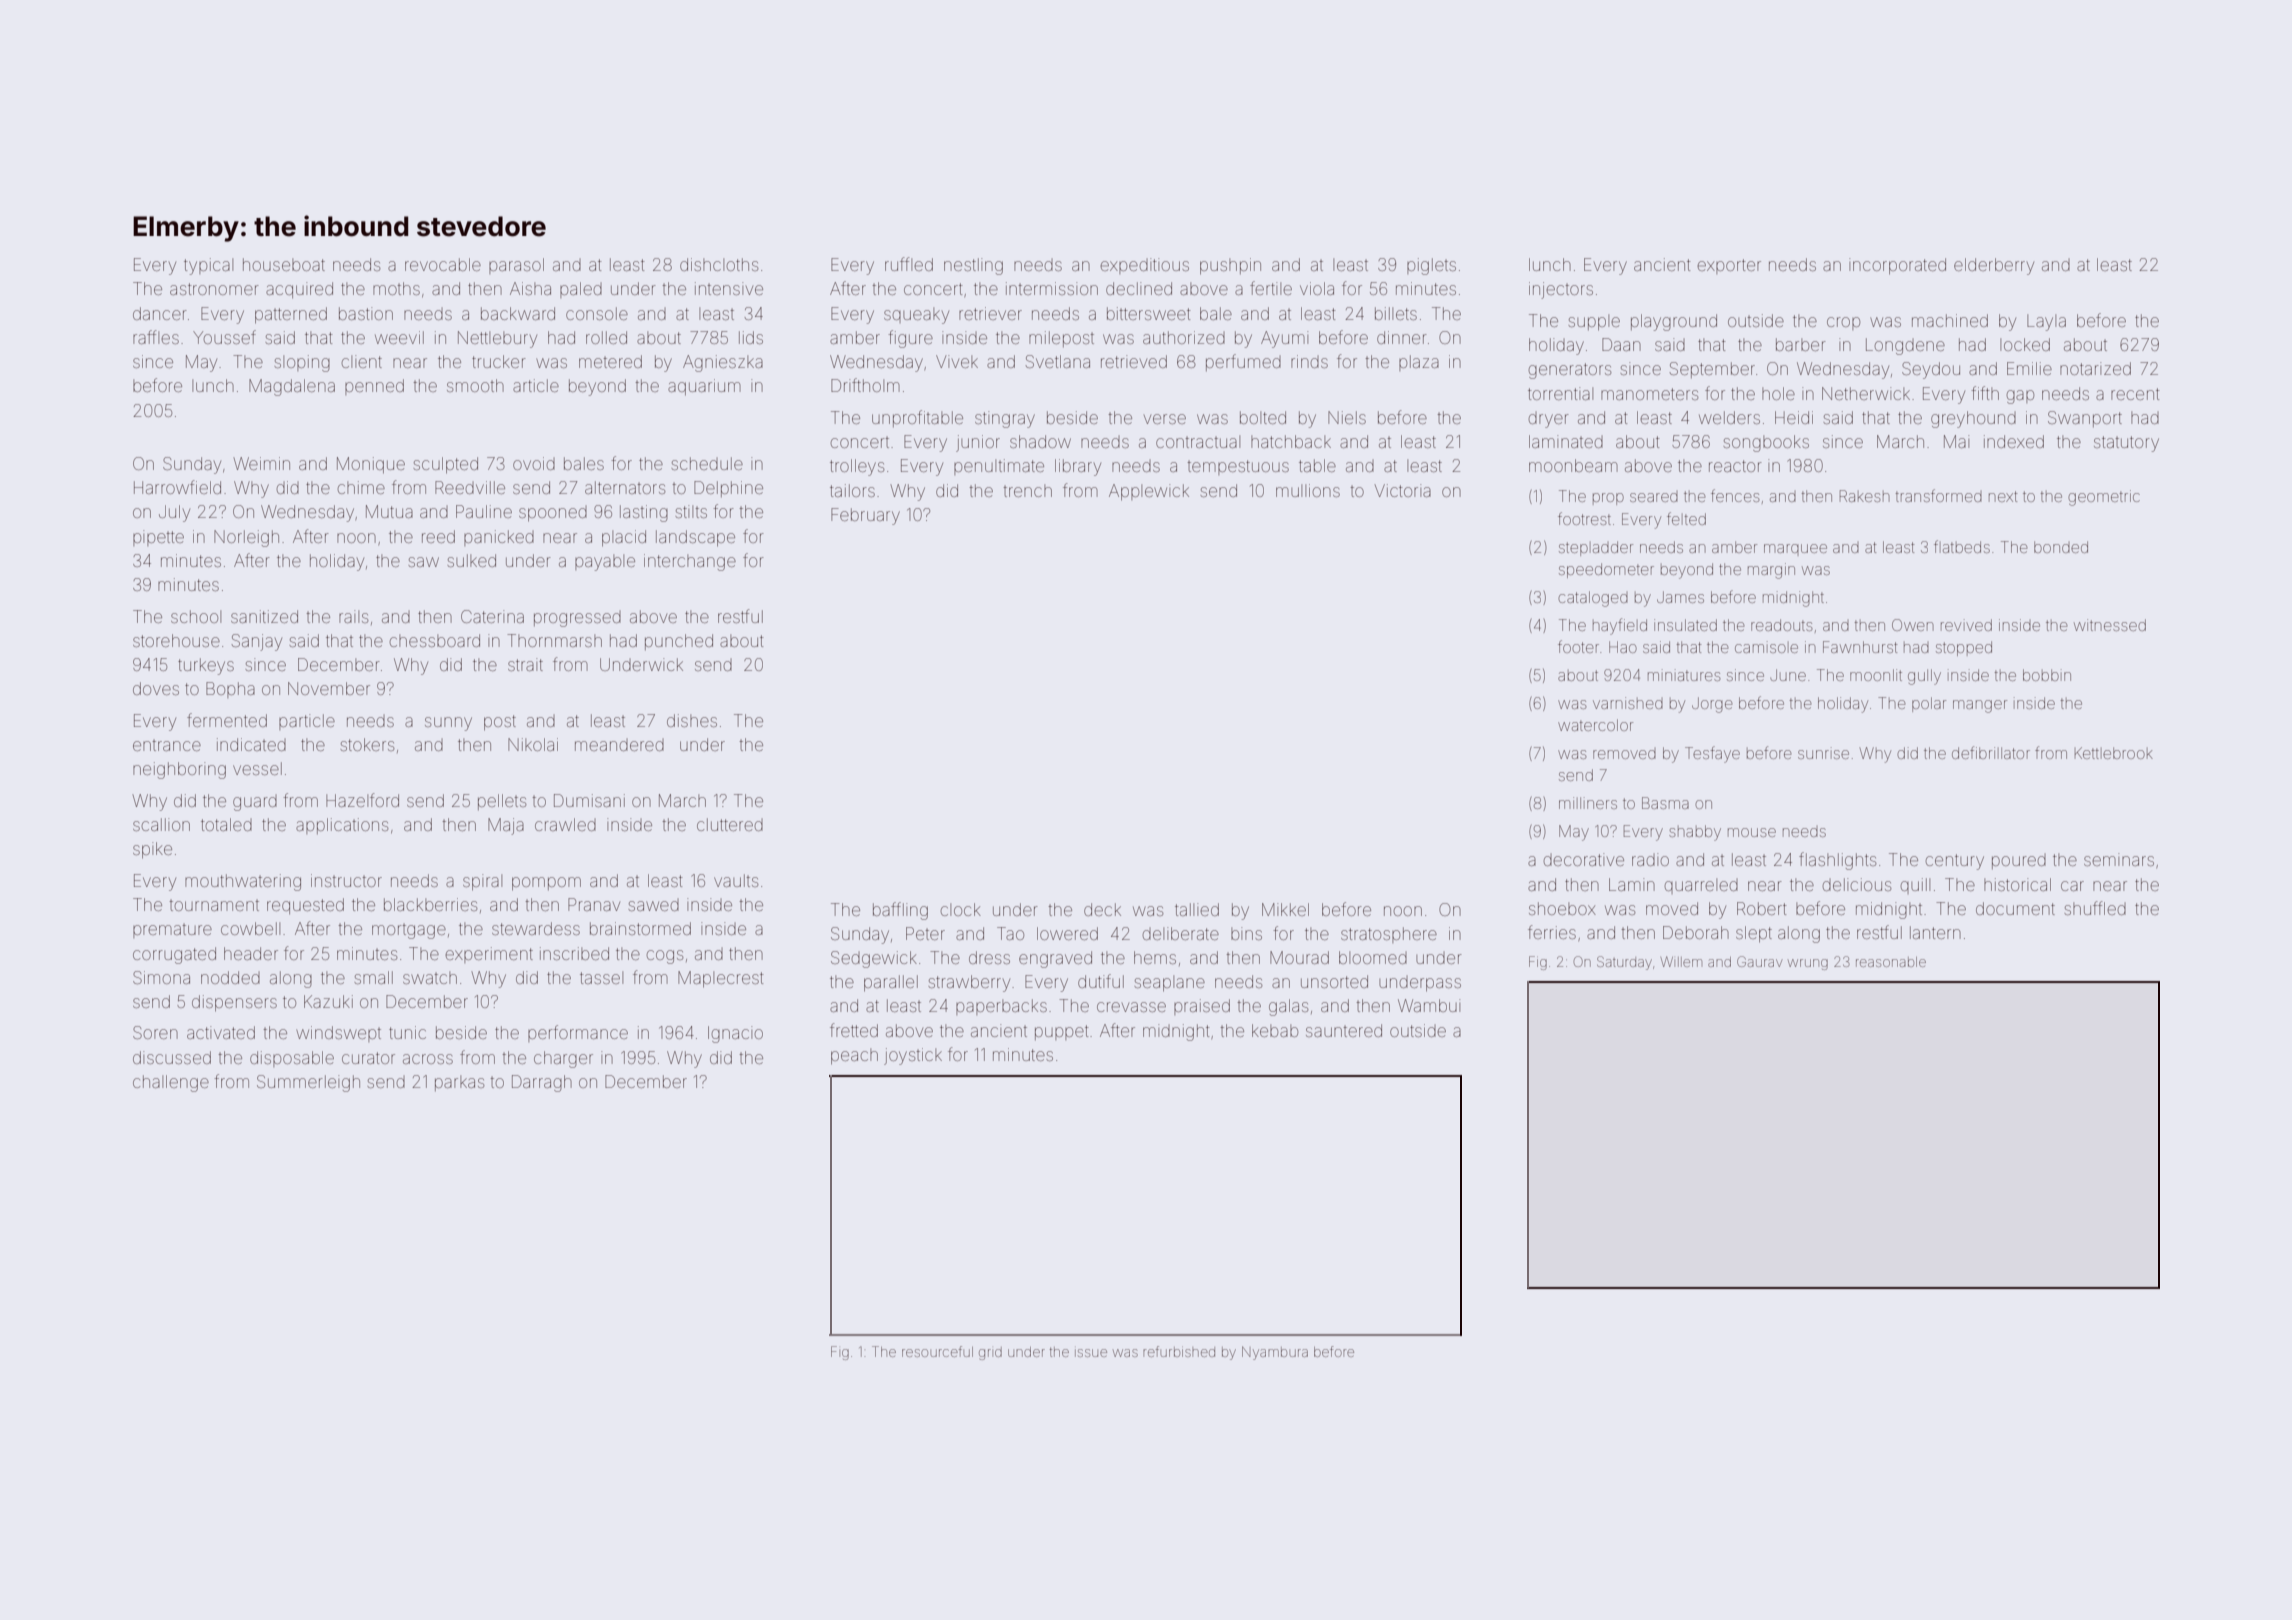 The image size is (2292, 1620). I want to click on milliners, so click(1588, 803).
